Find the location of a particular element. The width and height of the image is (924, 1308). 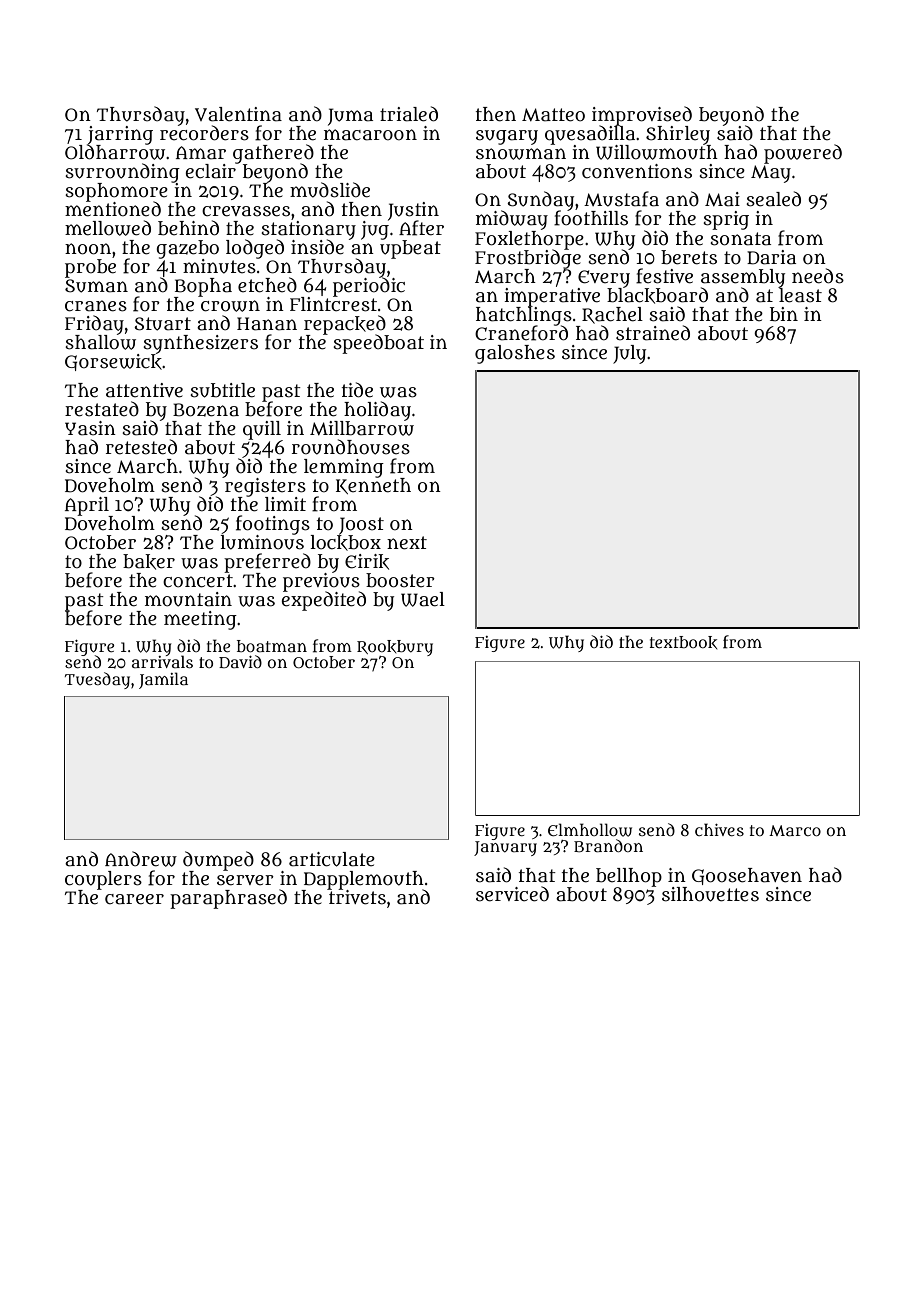

Rookbury is located at coordinates (395, 648).
